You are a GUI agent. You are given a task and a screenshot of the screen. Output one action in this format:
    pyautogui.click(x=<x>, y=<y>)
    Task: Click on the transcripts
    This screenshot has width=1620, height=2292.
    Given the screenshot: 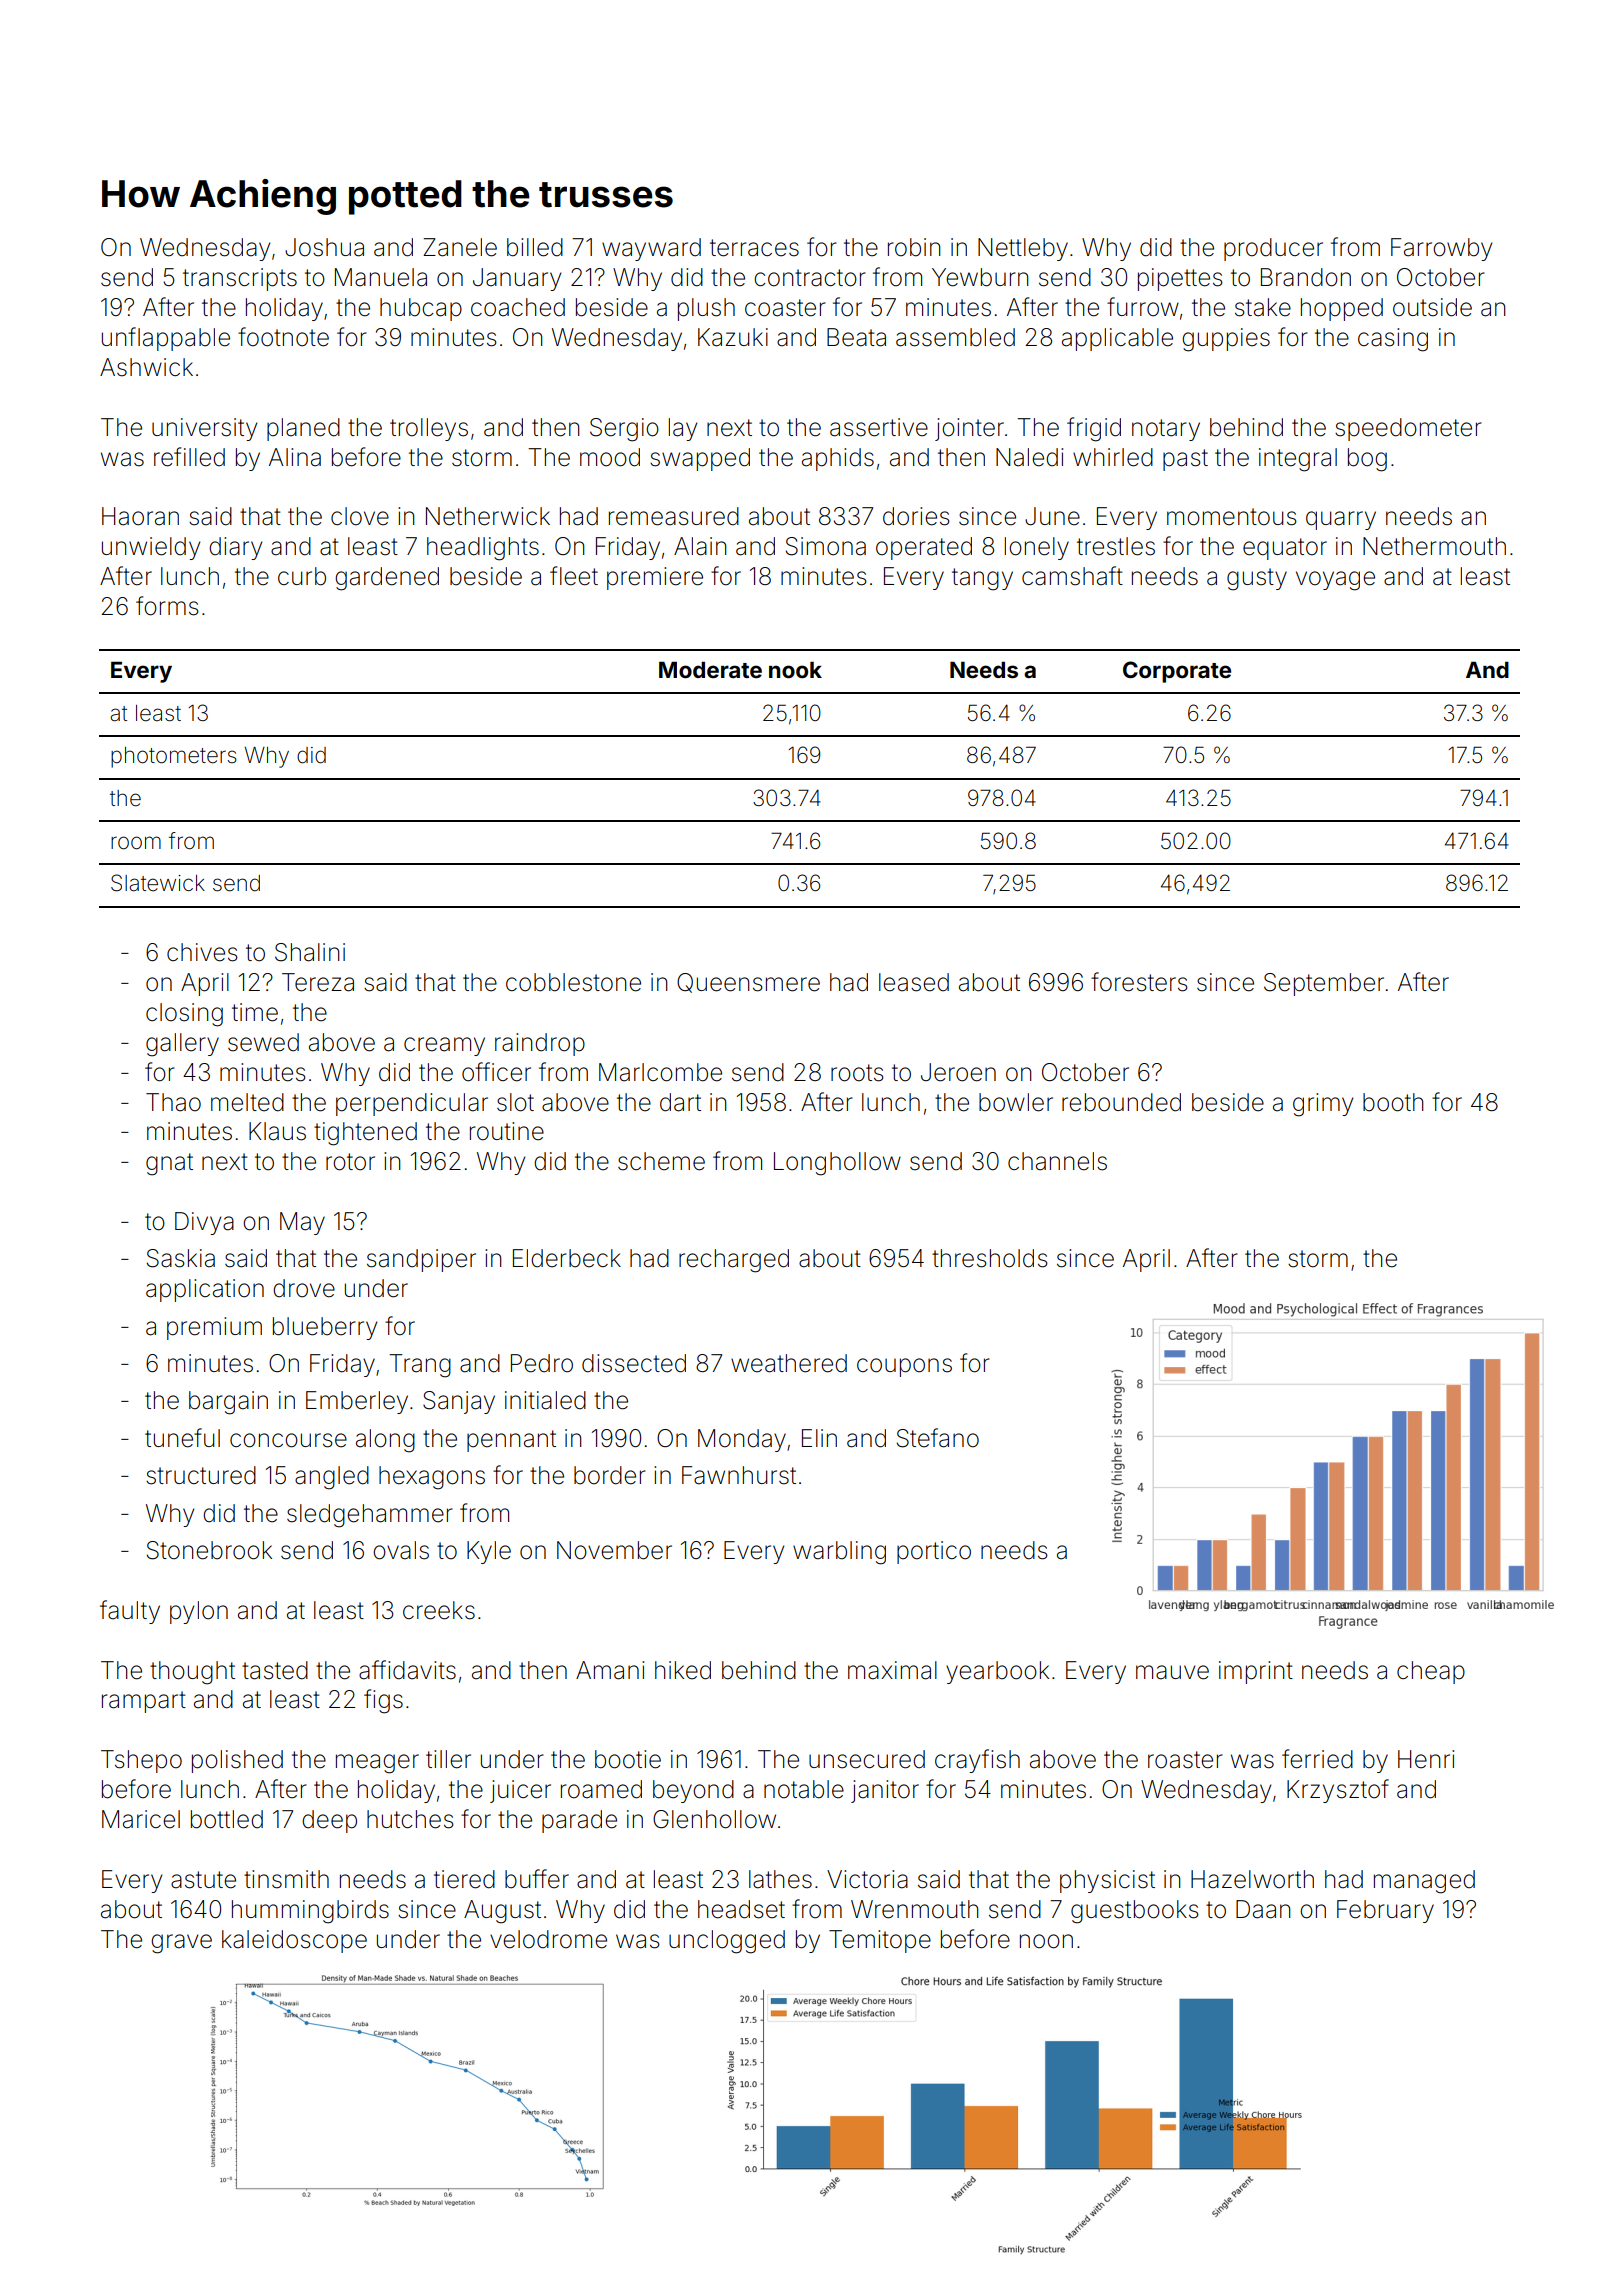 What is the action you would take?
    pyautogui.click(x=240, y=279)
